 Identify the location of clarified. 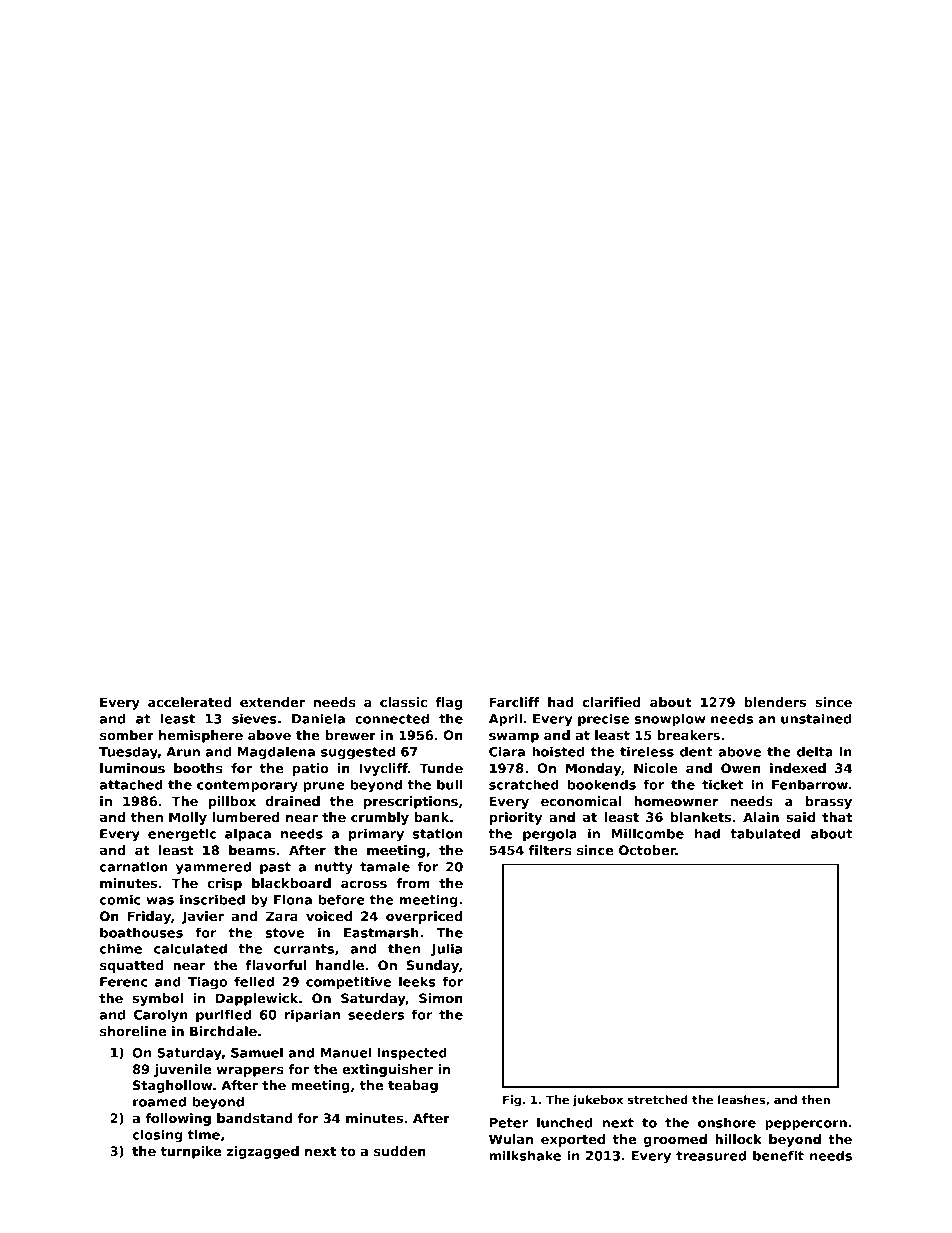
(612, 702).
